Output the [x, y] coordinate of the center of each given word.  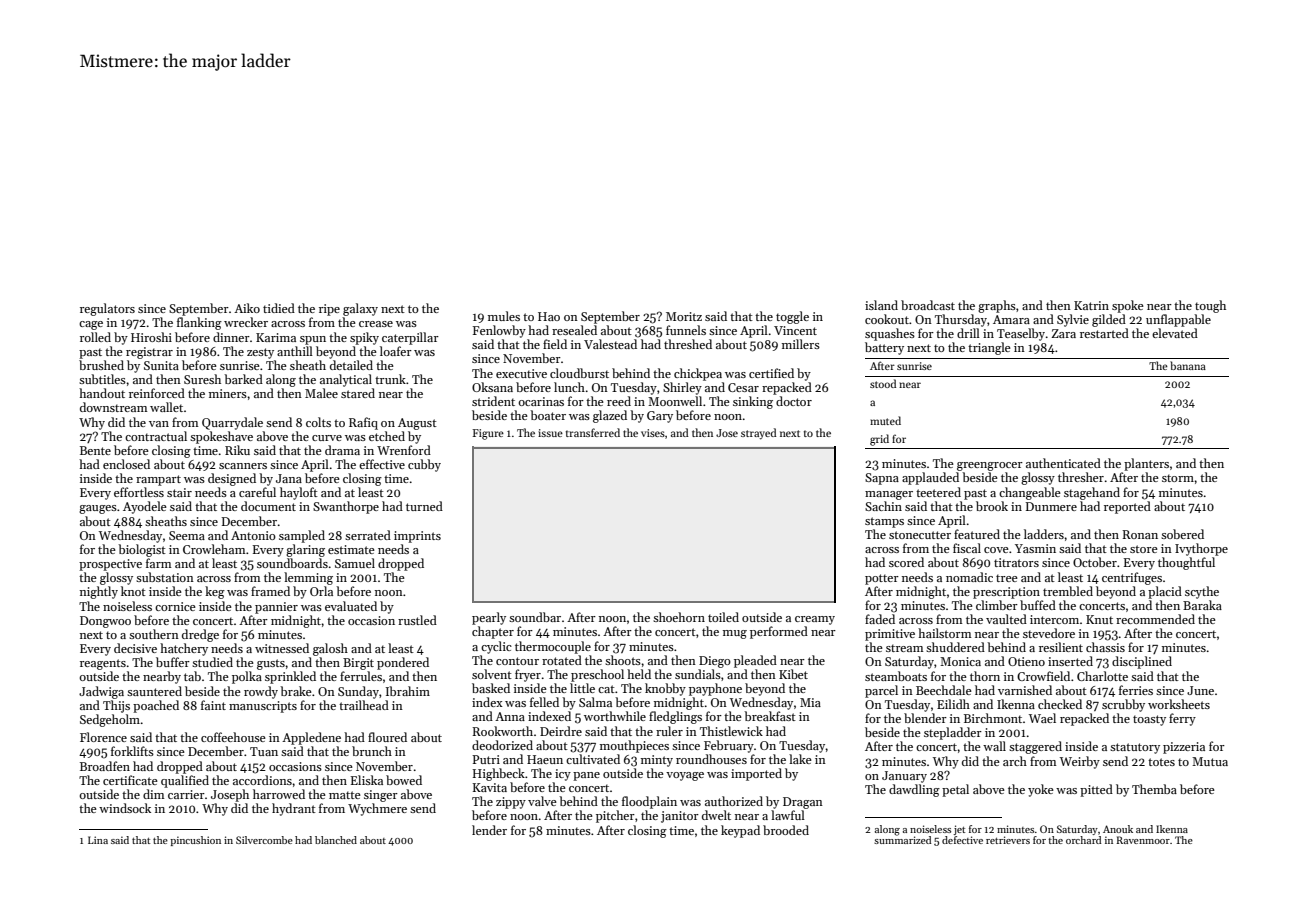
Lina [98, 840]
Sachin [883, 506]
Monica [960, 661]
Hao [549, 316]
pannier [276, 608]
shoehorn [679, 617]
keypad [740, 831]
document [268, 506]
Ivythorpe [1201, 549]
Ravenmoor [1143, 840]
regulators [107, 309]
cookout [887, 319]
